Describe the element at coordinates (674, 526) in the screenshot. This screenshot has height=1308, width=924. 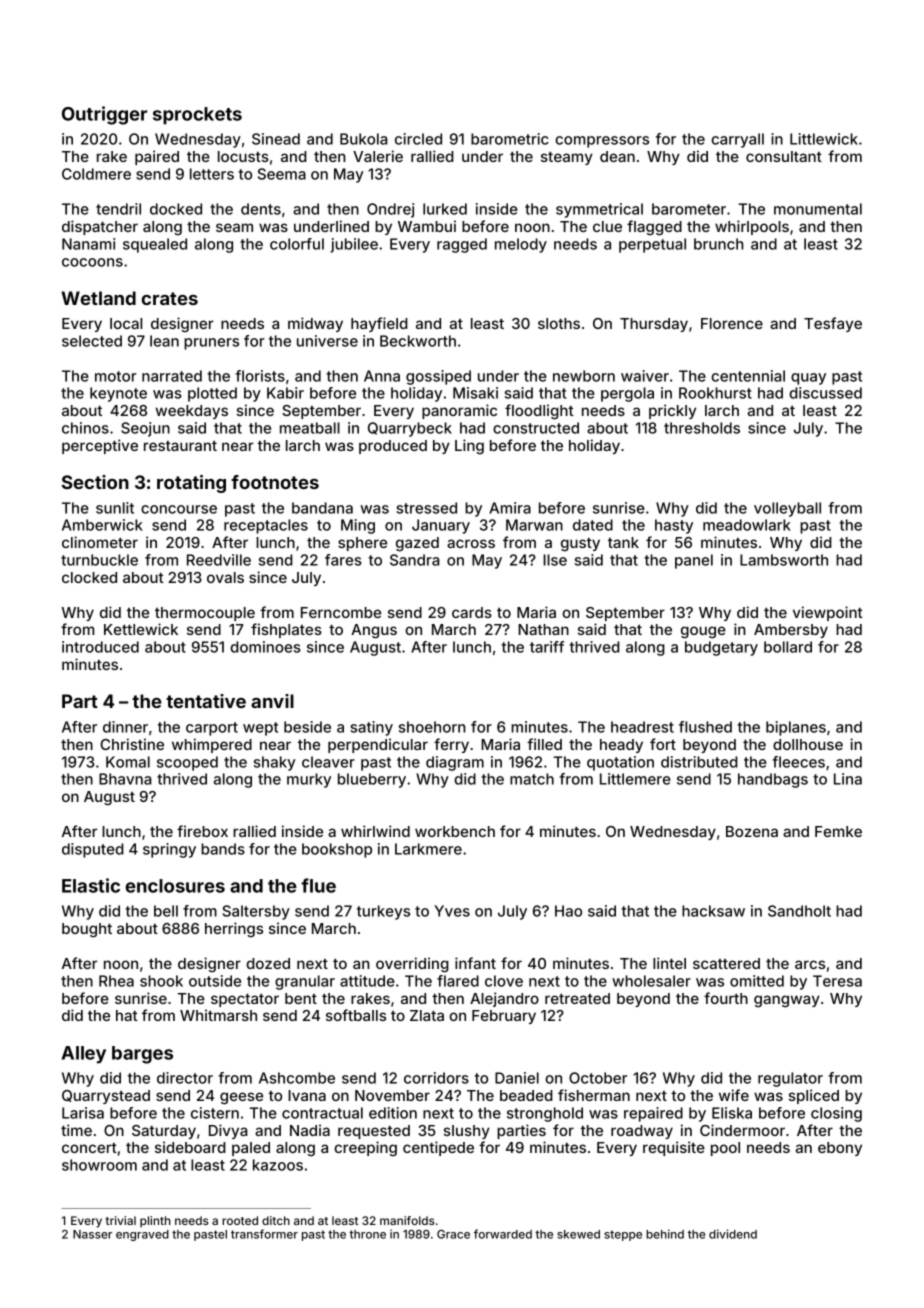
I see `hasty` at that location.
